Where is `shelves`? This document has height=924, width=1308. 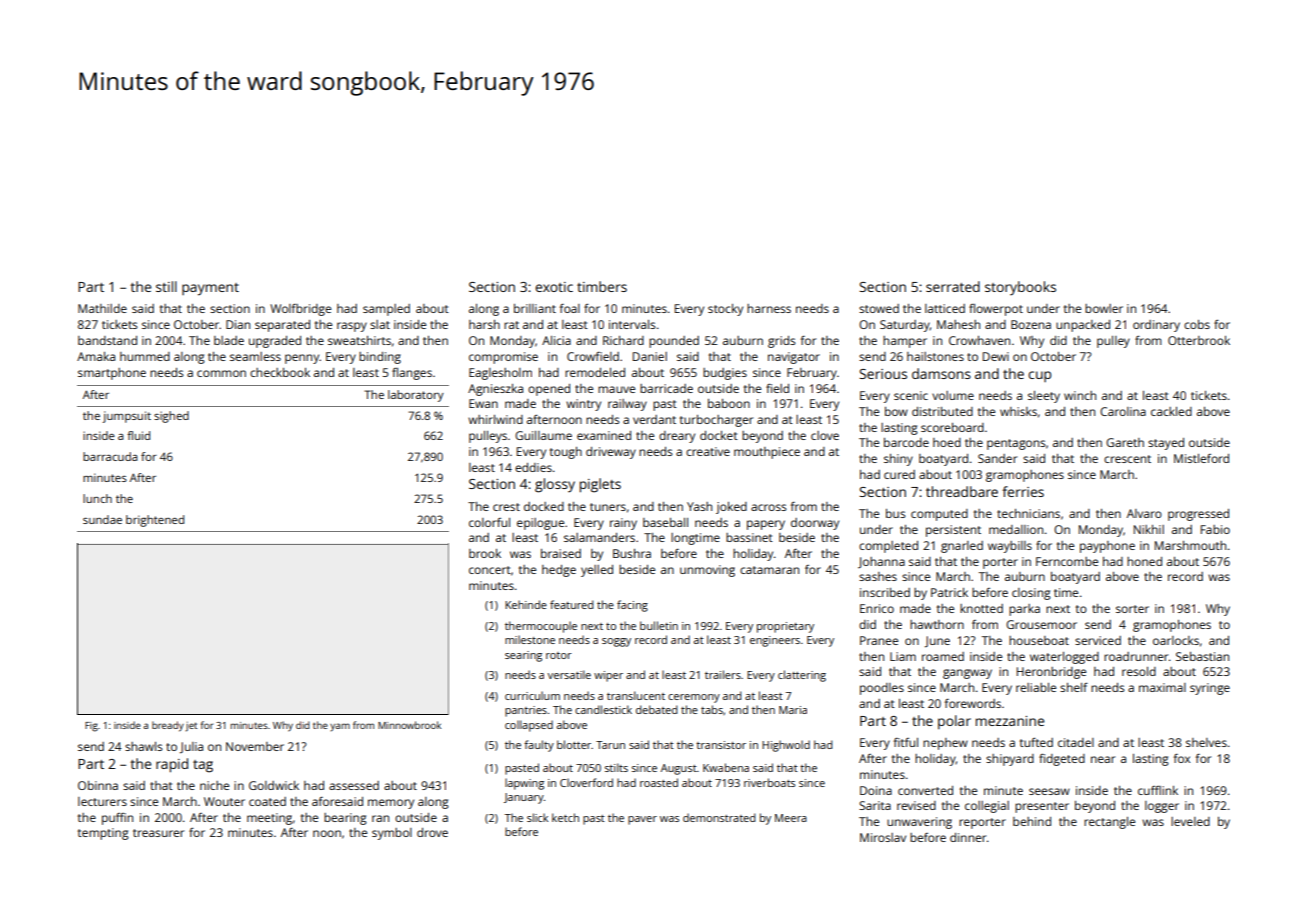
shelves is located at coordinates (1206, 742).
